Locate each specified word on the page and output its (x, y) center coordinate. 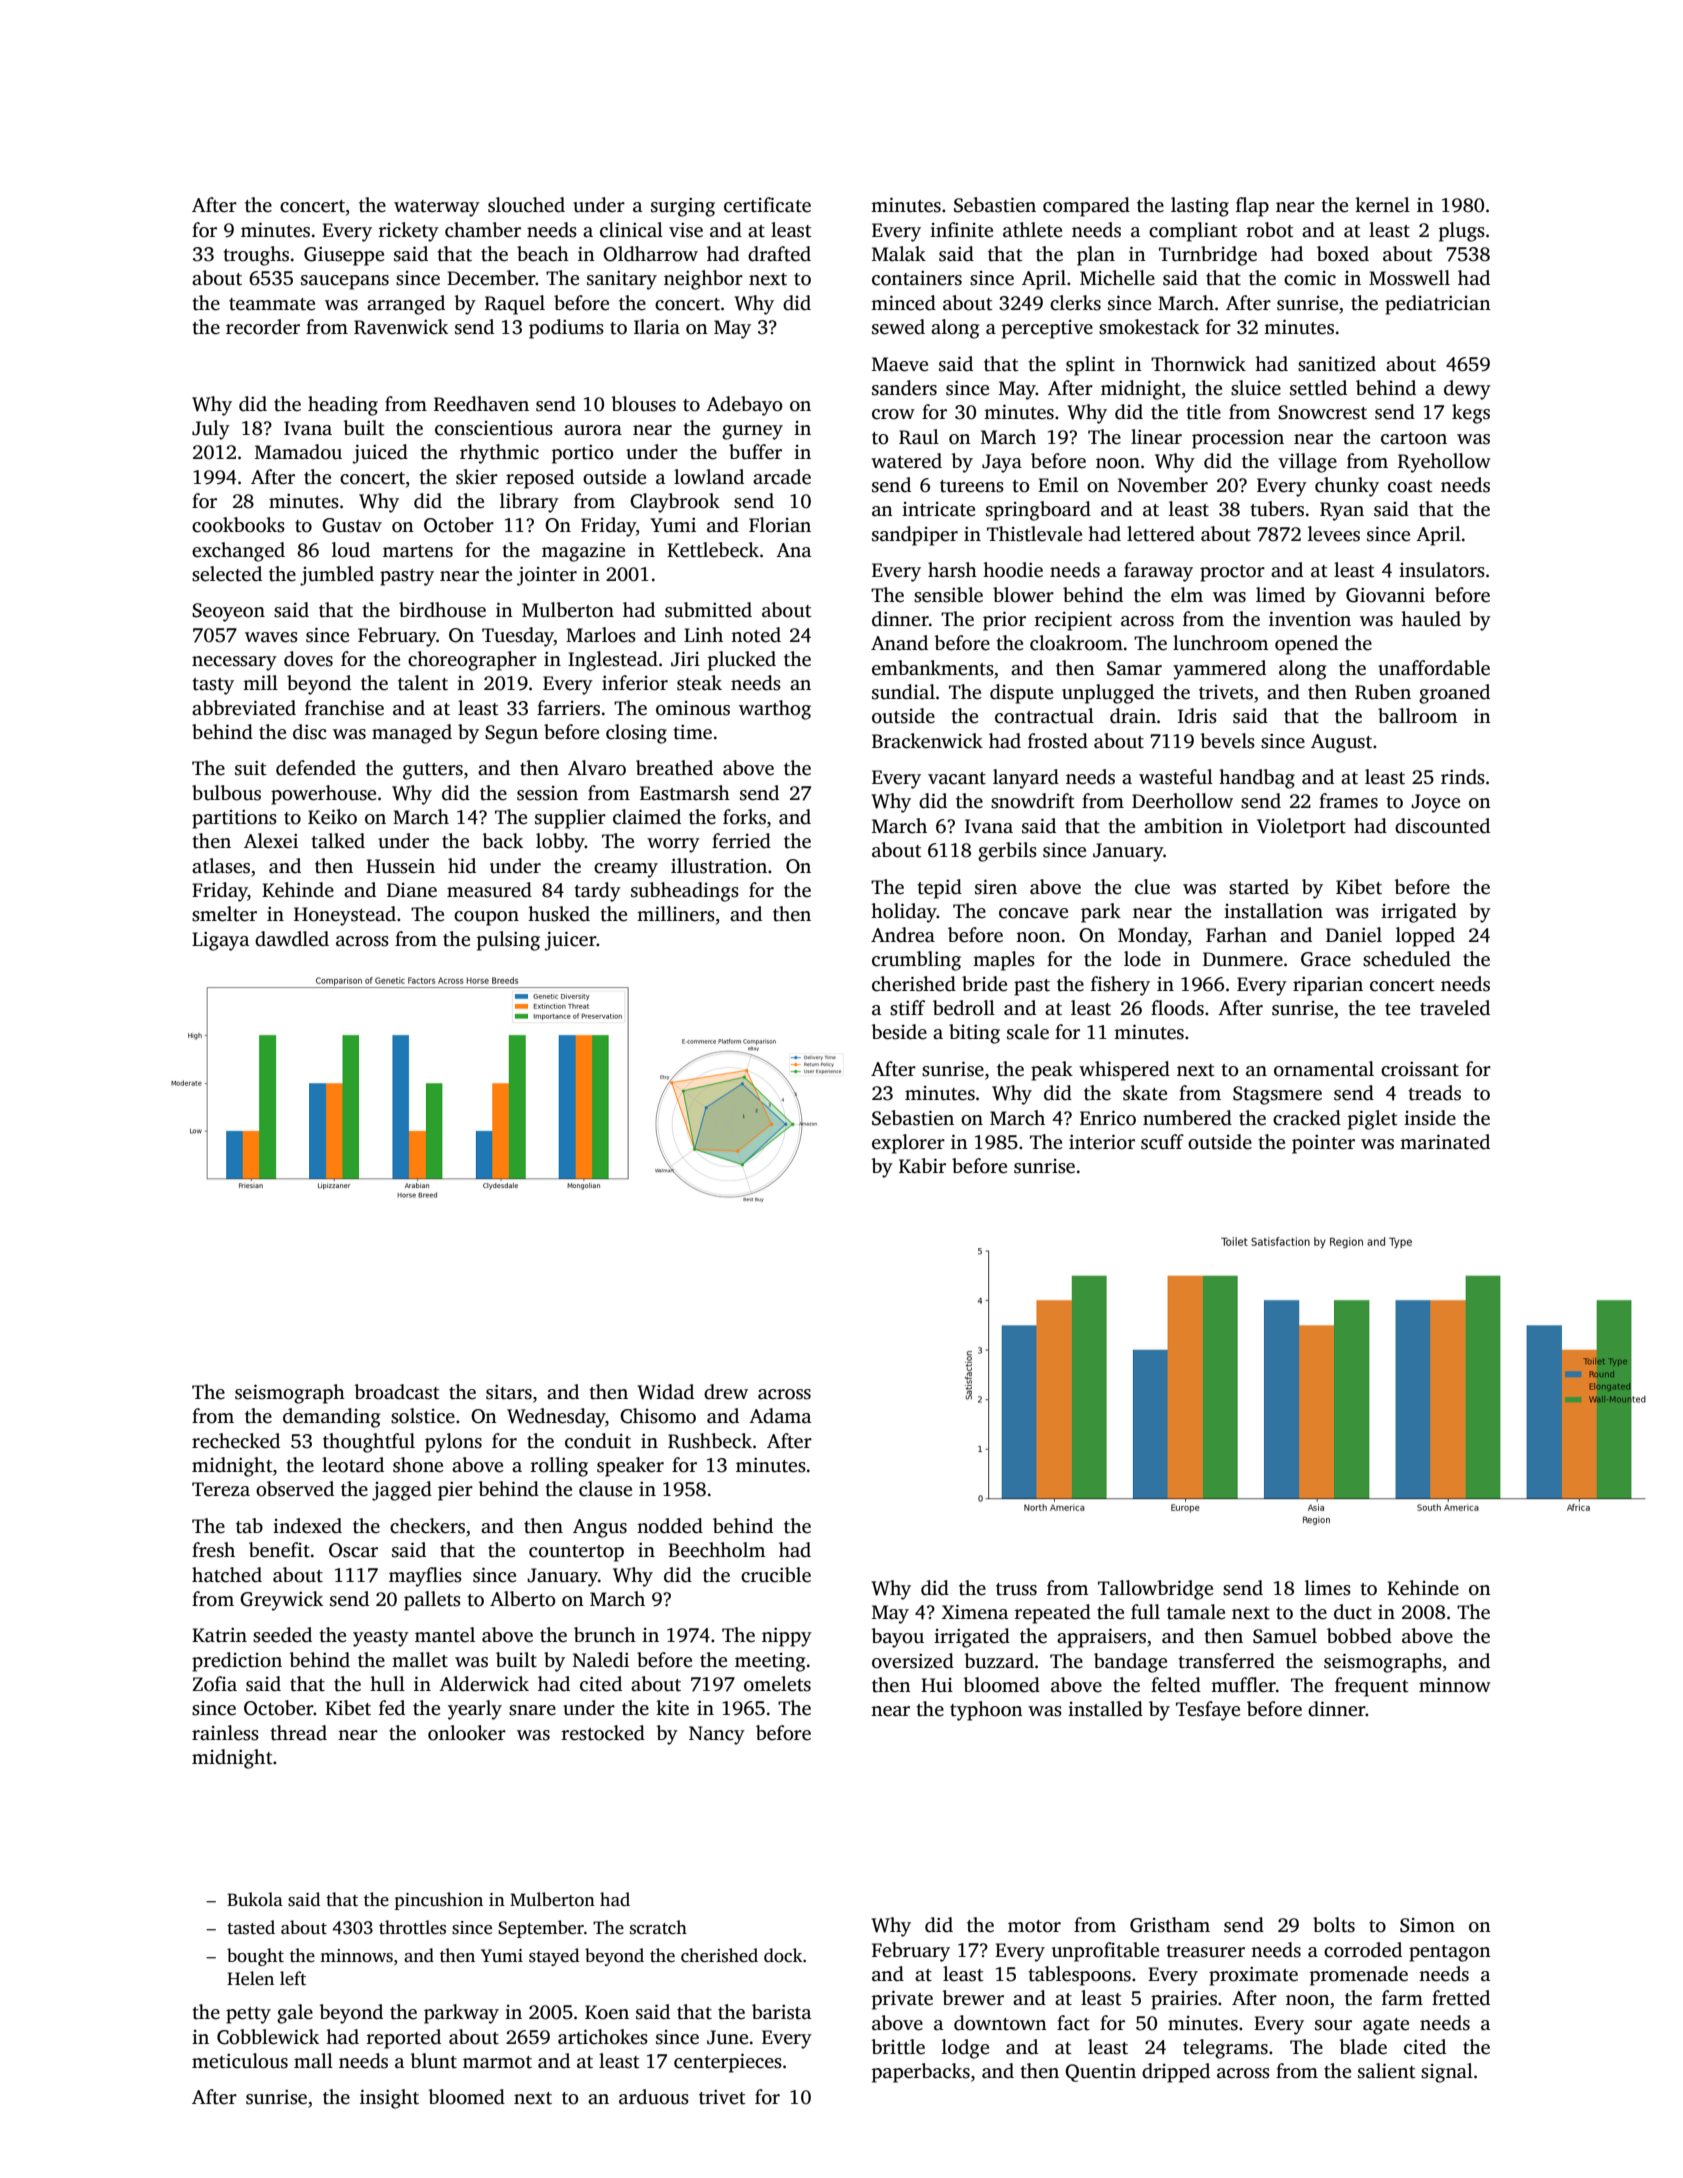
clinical (631, 230)
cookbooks (238, 525)
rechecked (236, 1441)
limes (1328, 1588)
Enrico (1108, 1118)
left (293, 1978)
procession (1238, 439)
